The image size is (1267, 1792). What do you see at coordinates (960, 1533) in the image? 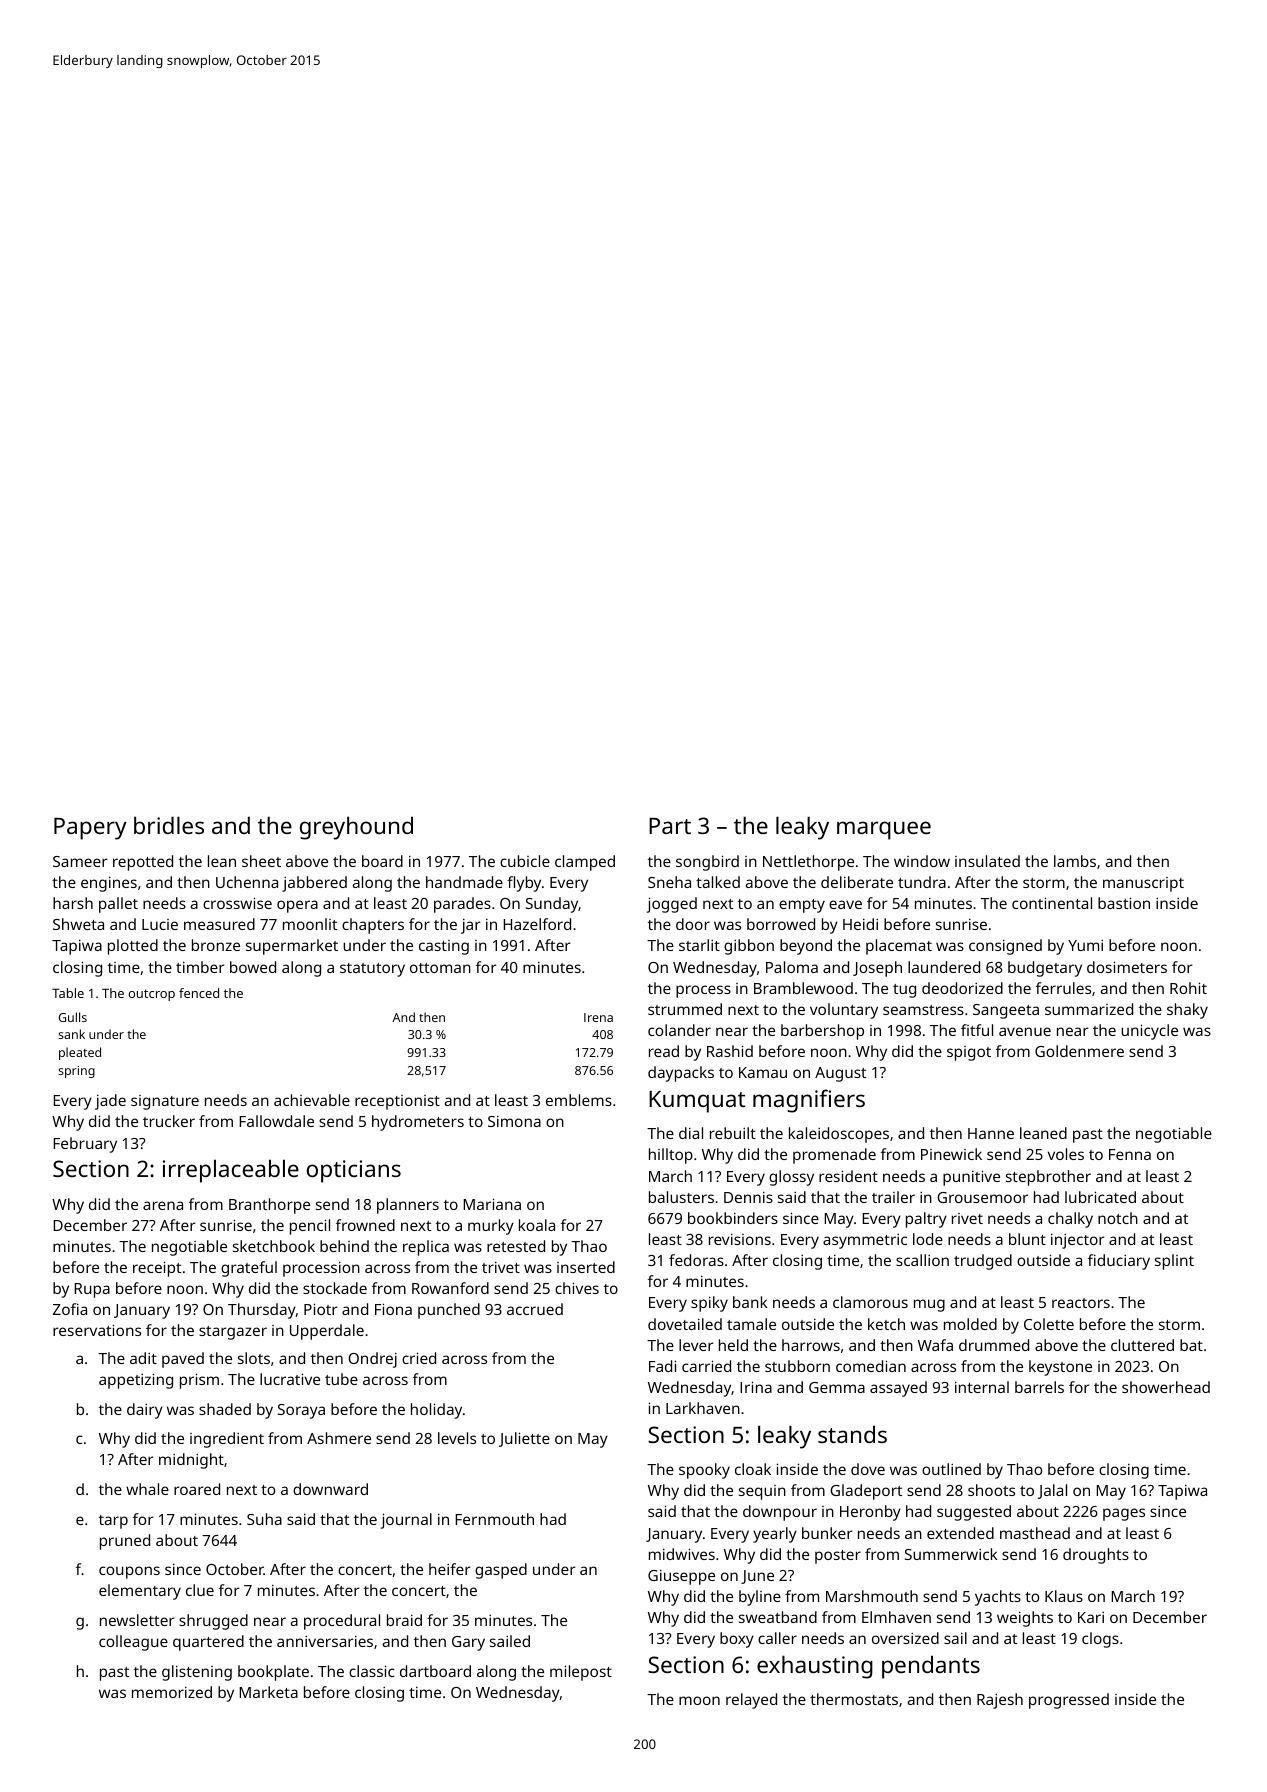
I see `extended` at bounding box center [960, 1533].
